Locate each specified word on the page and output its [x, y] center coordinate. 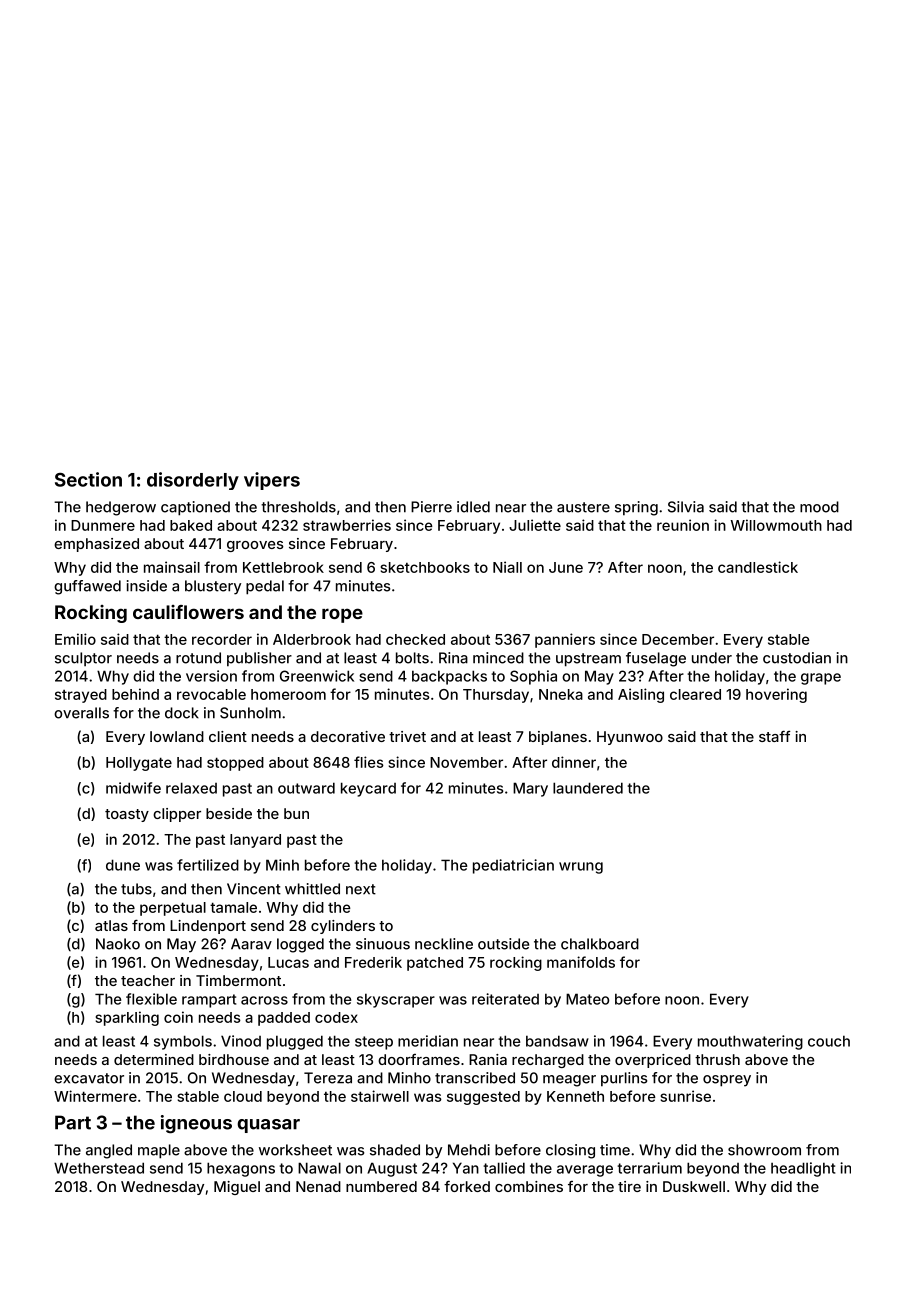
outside [503, 944]
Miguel [237, 1188]
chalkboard [600, 944]
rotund [198, 658]
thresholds [298, 507]
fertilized [208, 865]
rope [342, 615]
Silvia [686, 507]
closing [570, 1151]
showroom [764, 1150]
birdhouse [234, 1059]
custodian [797, 658]
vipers [272, 481]
